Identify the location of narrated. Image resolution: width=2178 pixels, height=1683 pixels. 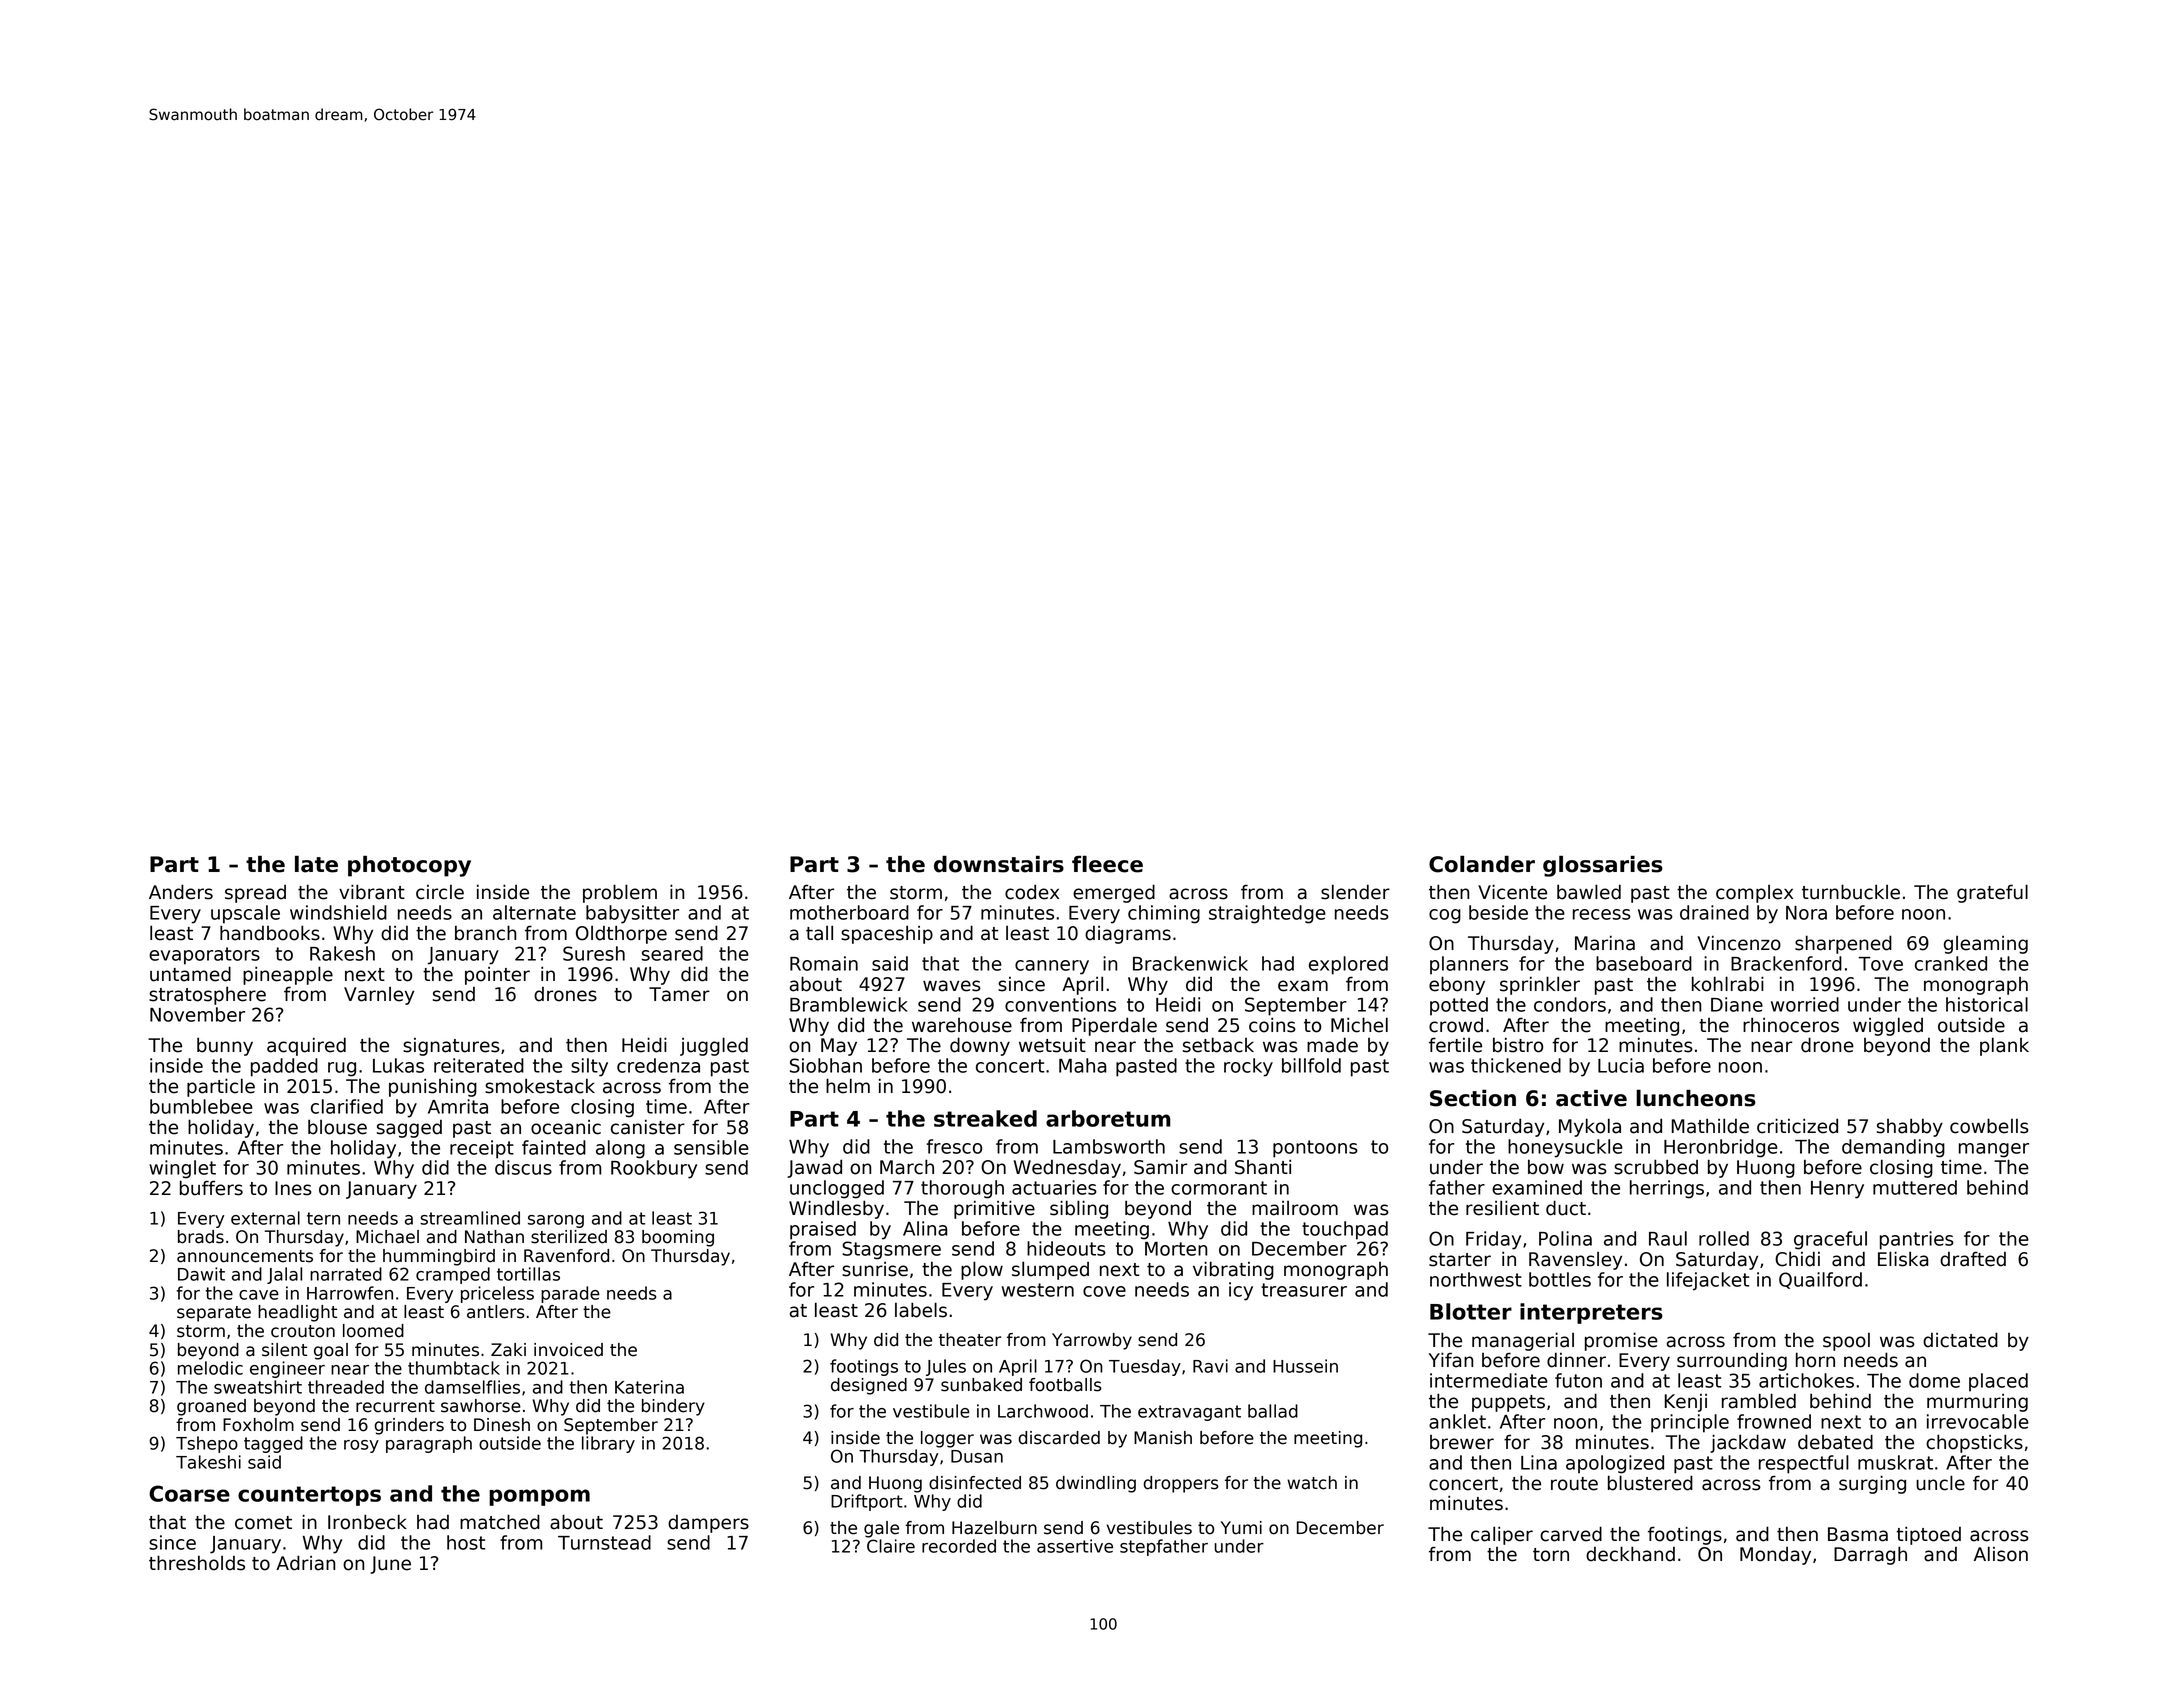
(346, 1274).
